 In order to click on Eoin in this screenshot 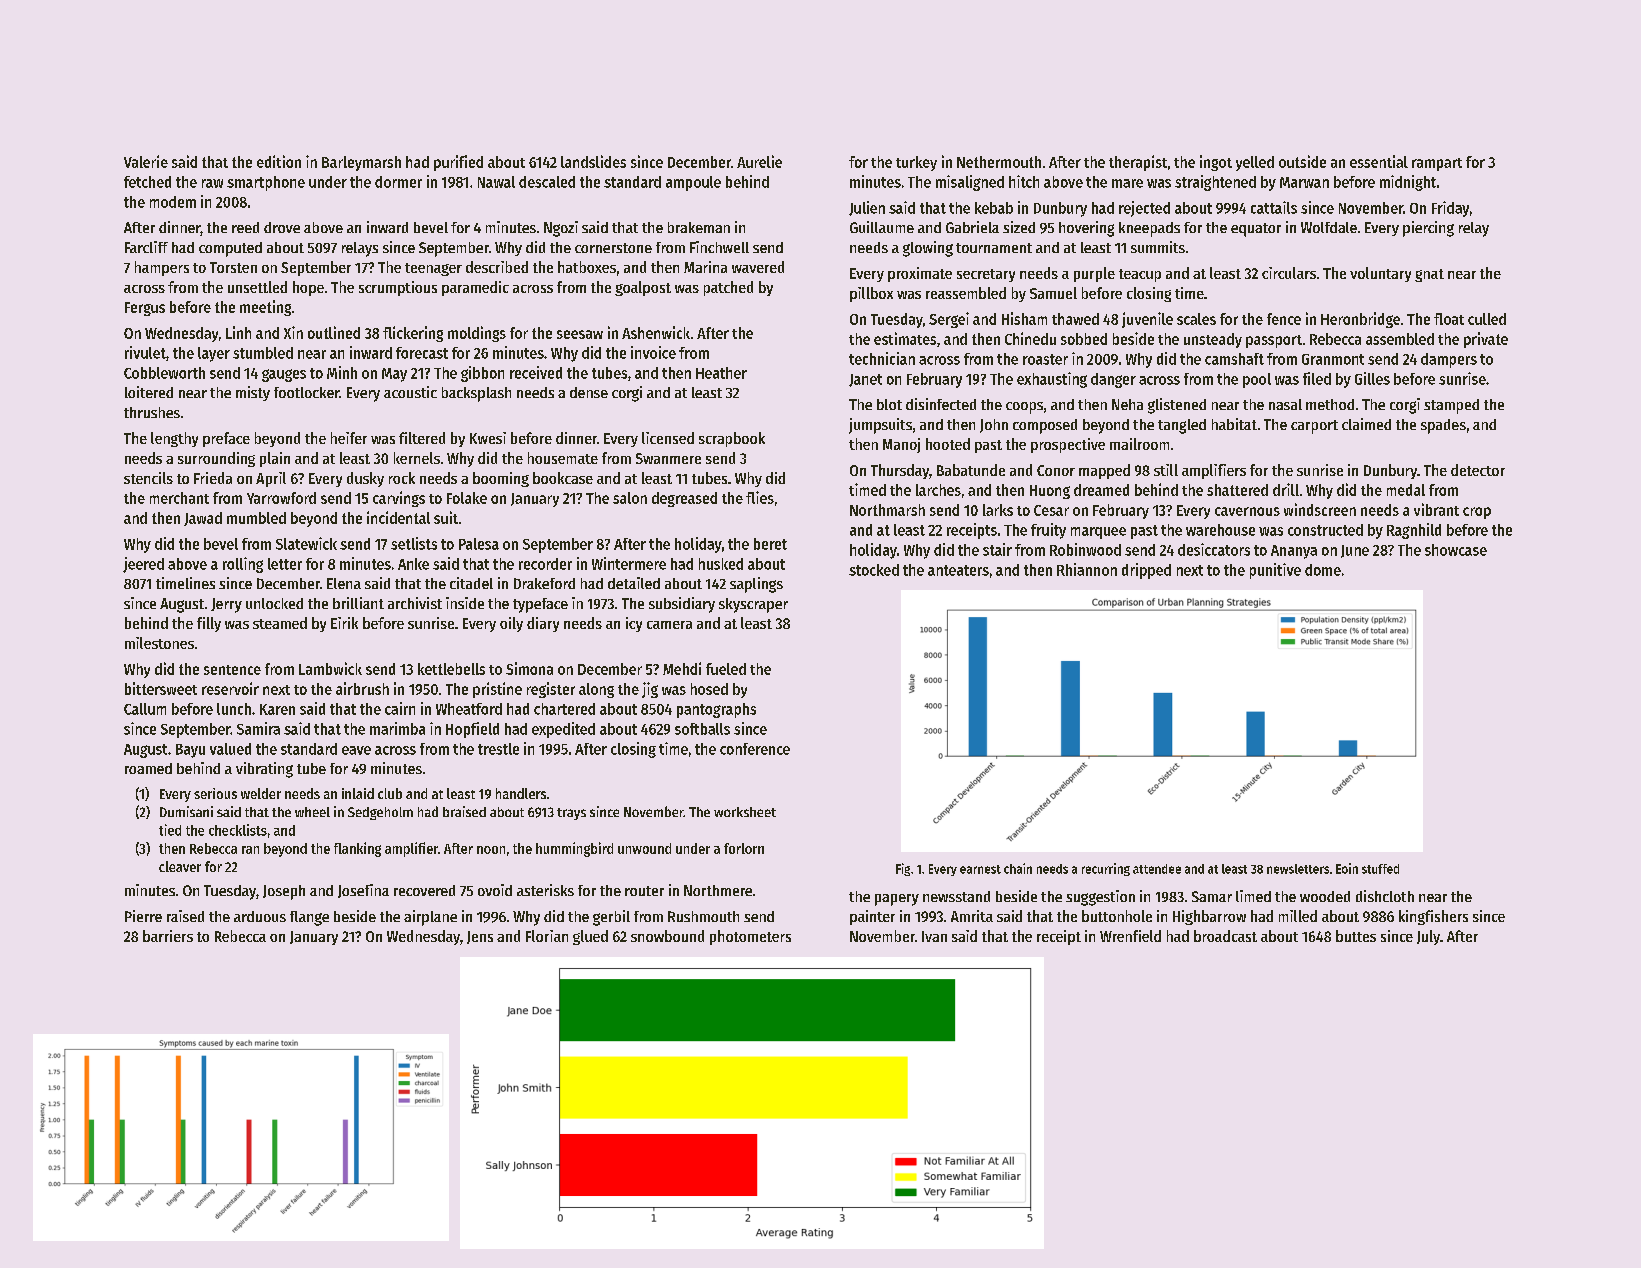, I will do `click(1347, 868)`.
